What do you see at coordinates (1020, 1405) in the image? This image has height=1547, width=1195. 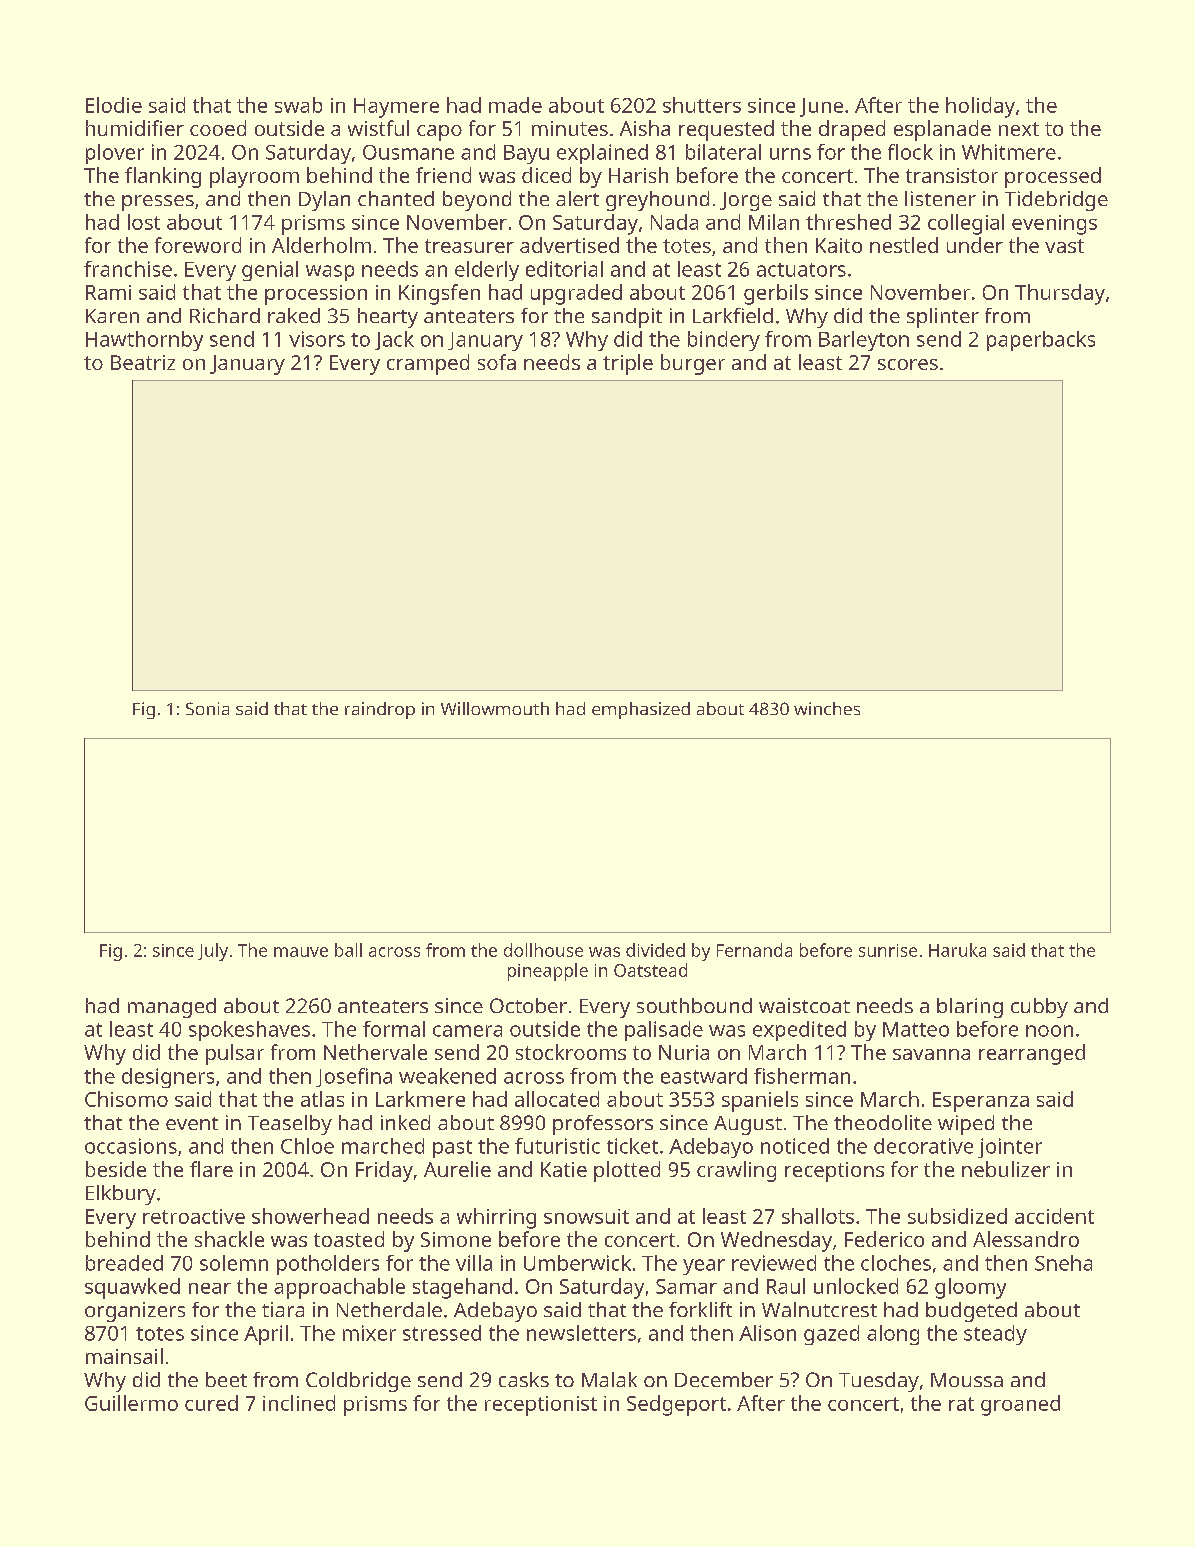 I see `groaned` at bounding box center [1020, 1405].
